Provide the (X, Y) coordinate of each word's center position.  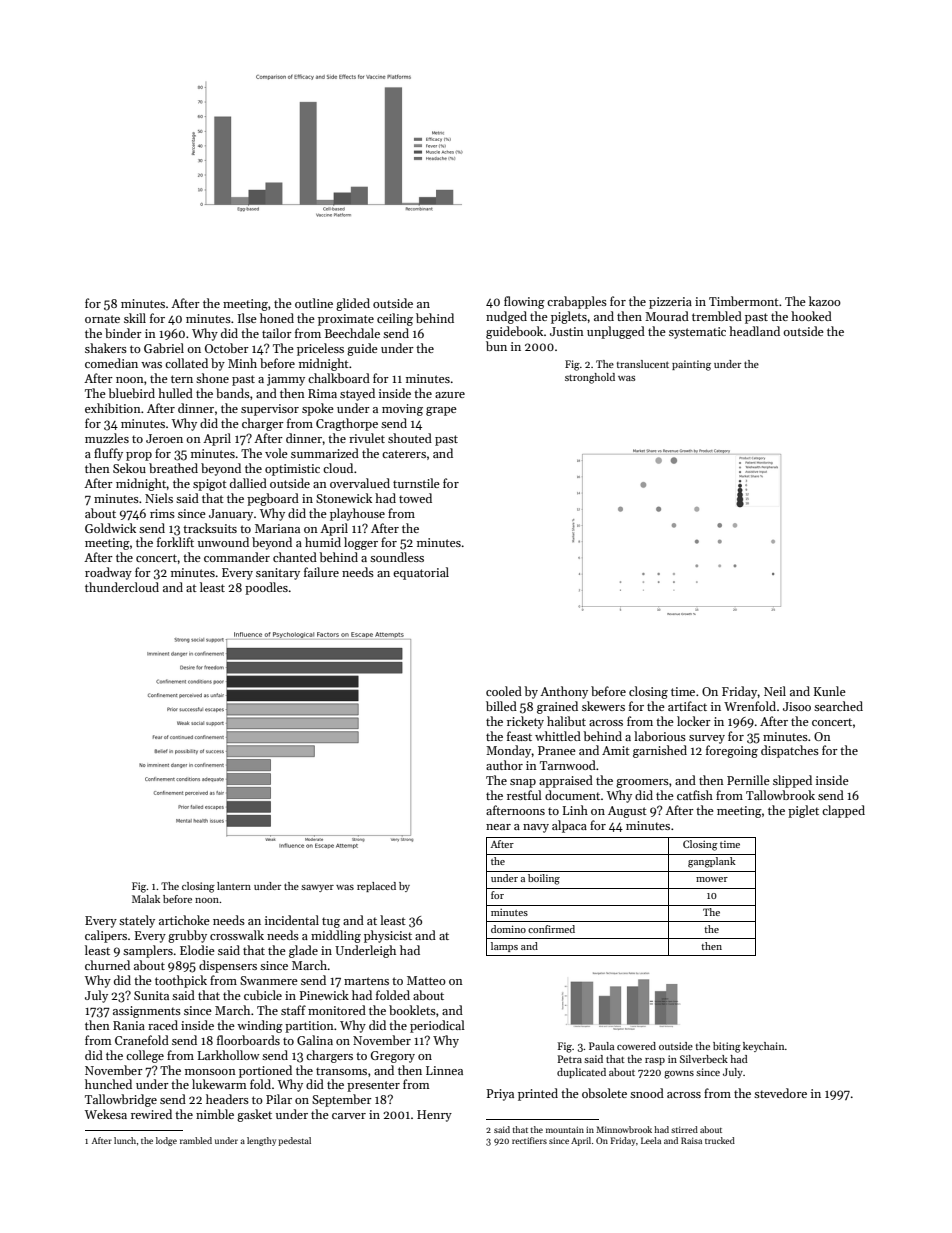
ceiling (395, 319)
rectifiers (529, 1140)
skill (135, 318)
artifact (687, 706)
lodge (166, 1141)
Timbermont (744, 301)
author (504, 765)
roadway (108, 573)
